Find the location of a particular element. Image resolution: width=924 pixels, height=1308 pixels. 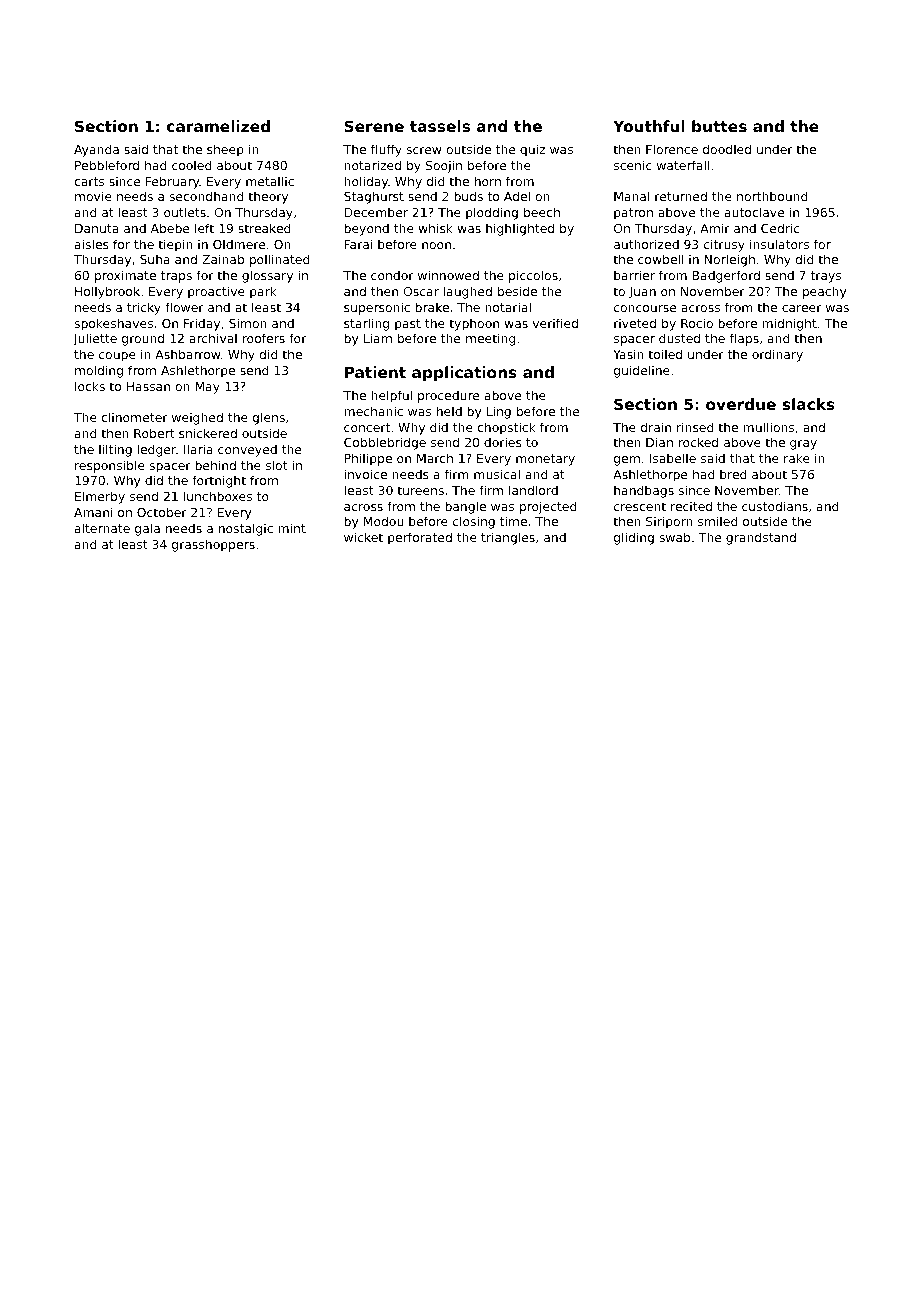

horn is located at coordinates (488, 181).
